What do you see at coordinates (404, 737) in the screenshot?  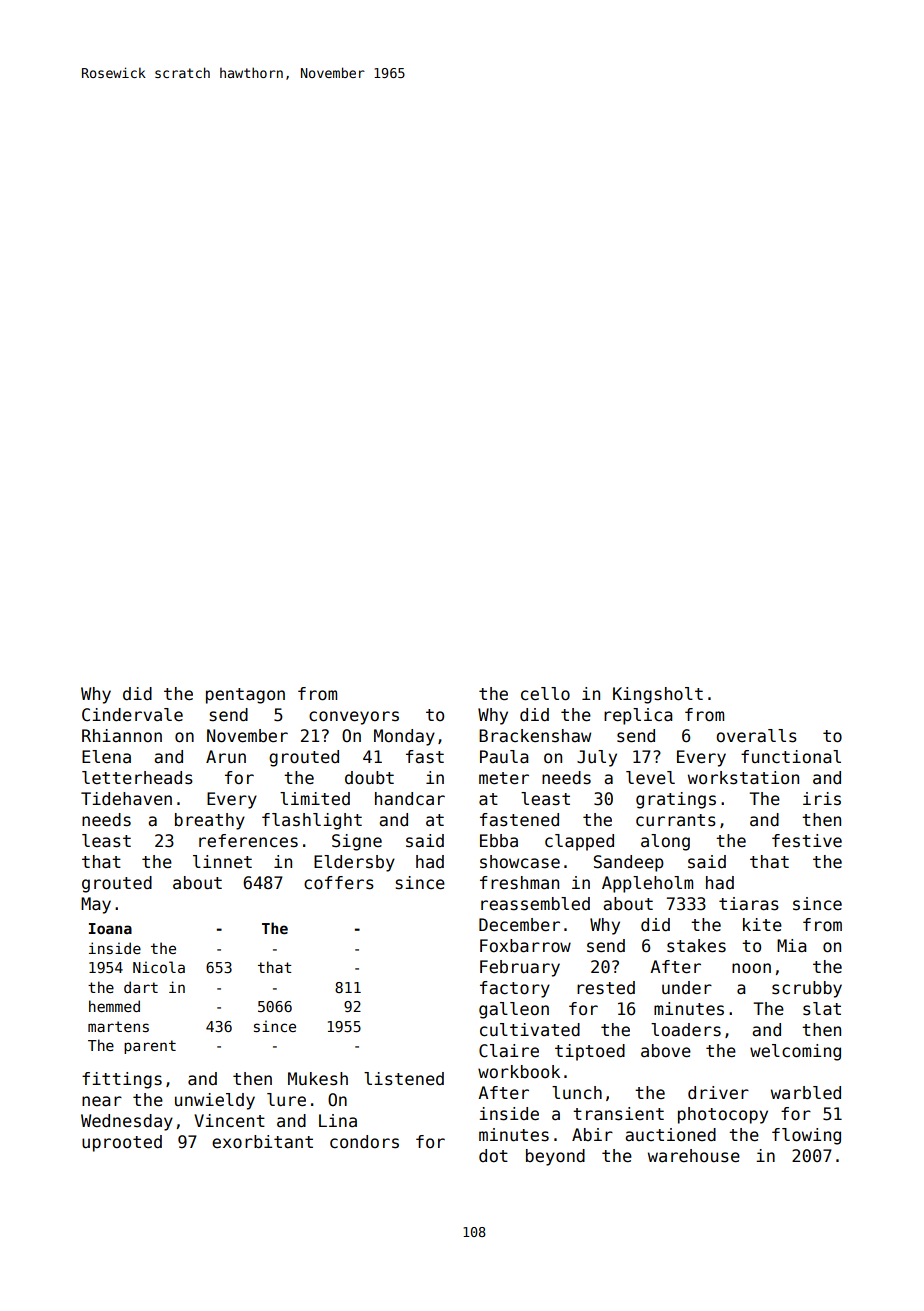 I see `Monday` at bounding box center [404, 737].
